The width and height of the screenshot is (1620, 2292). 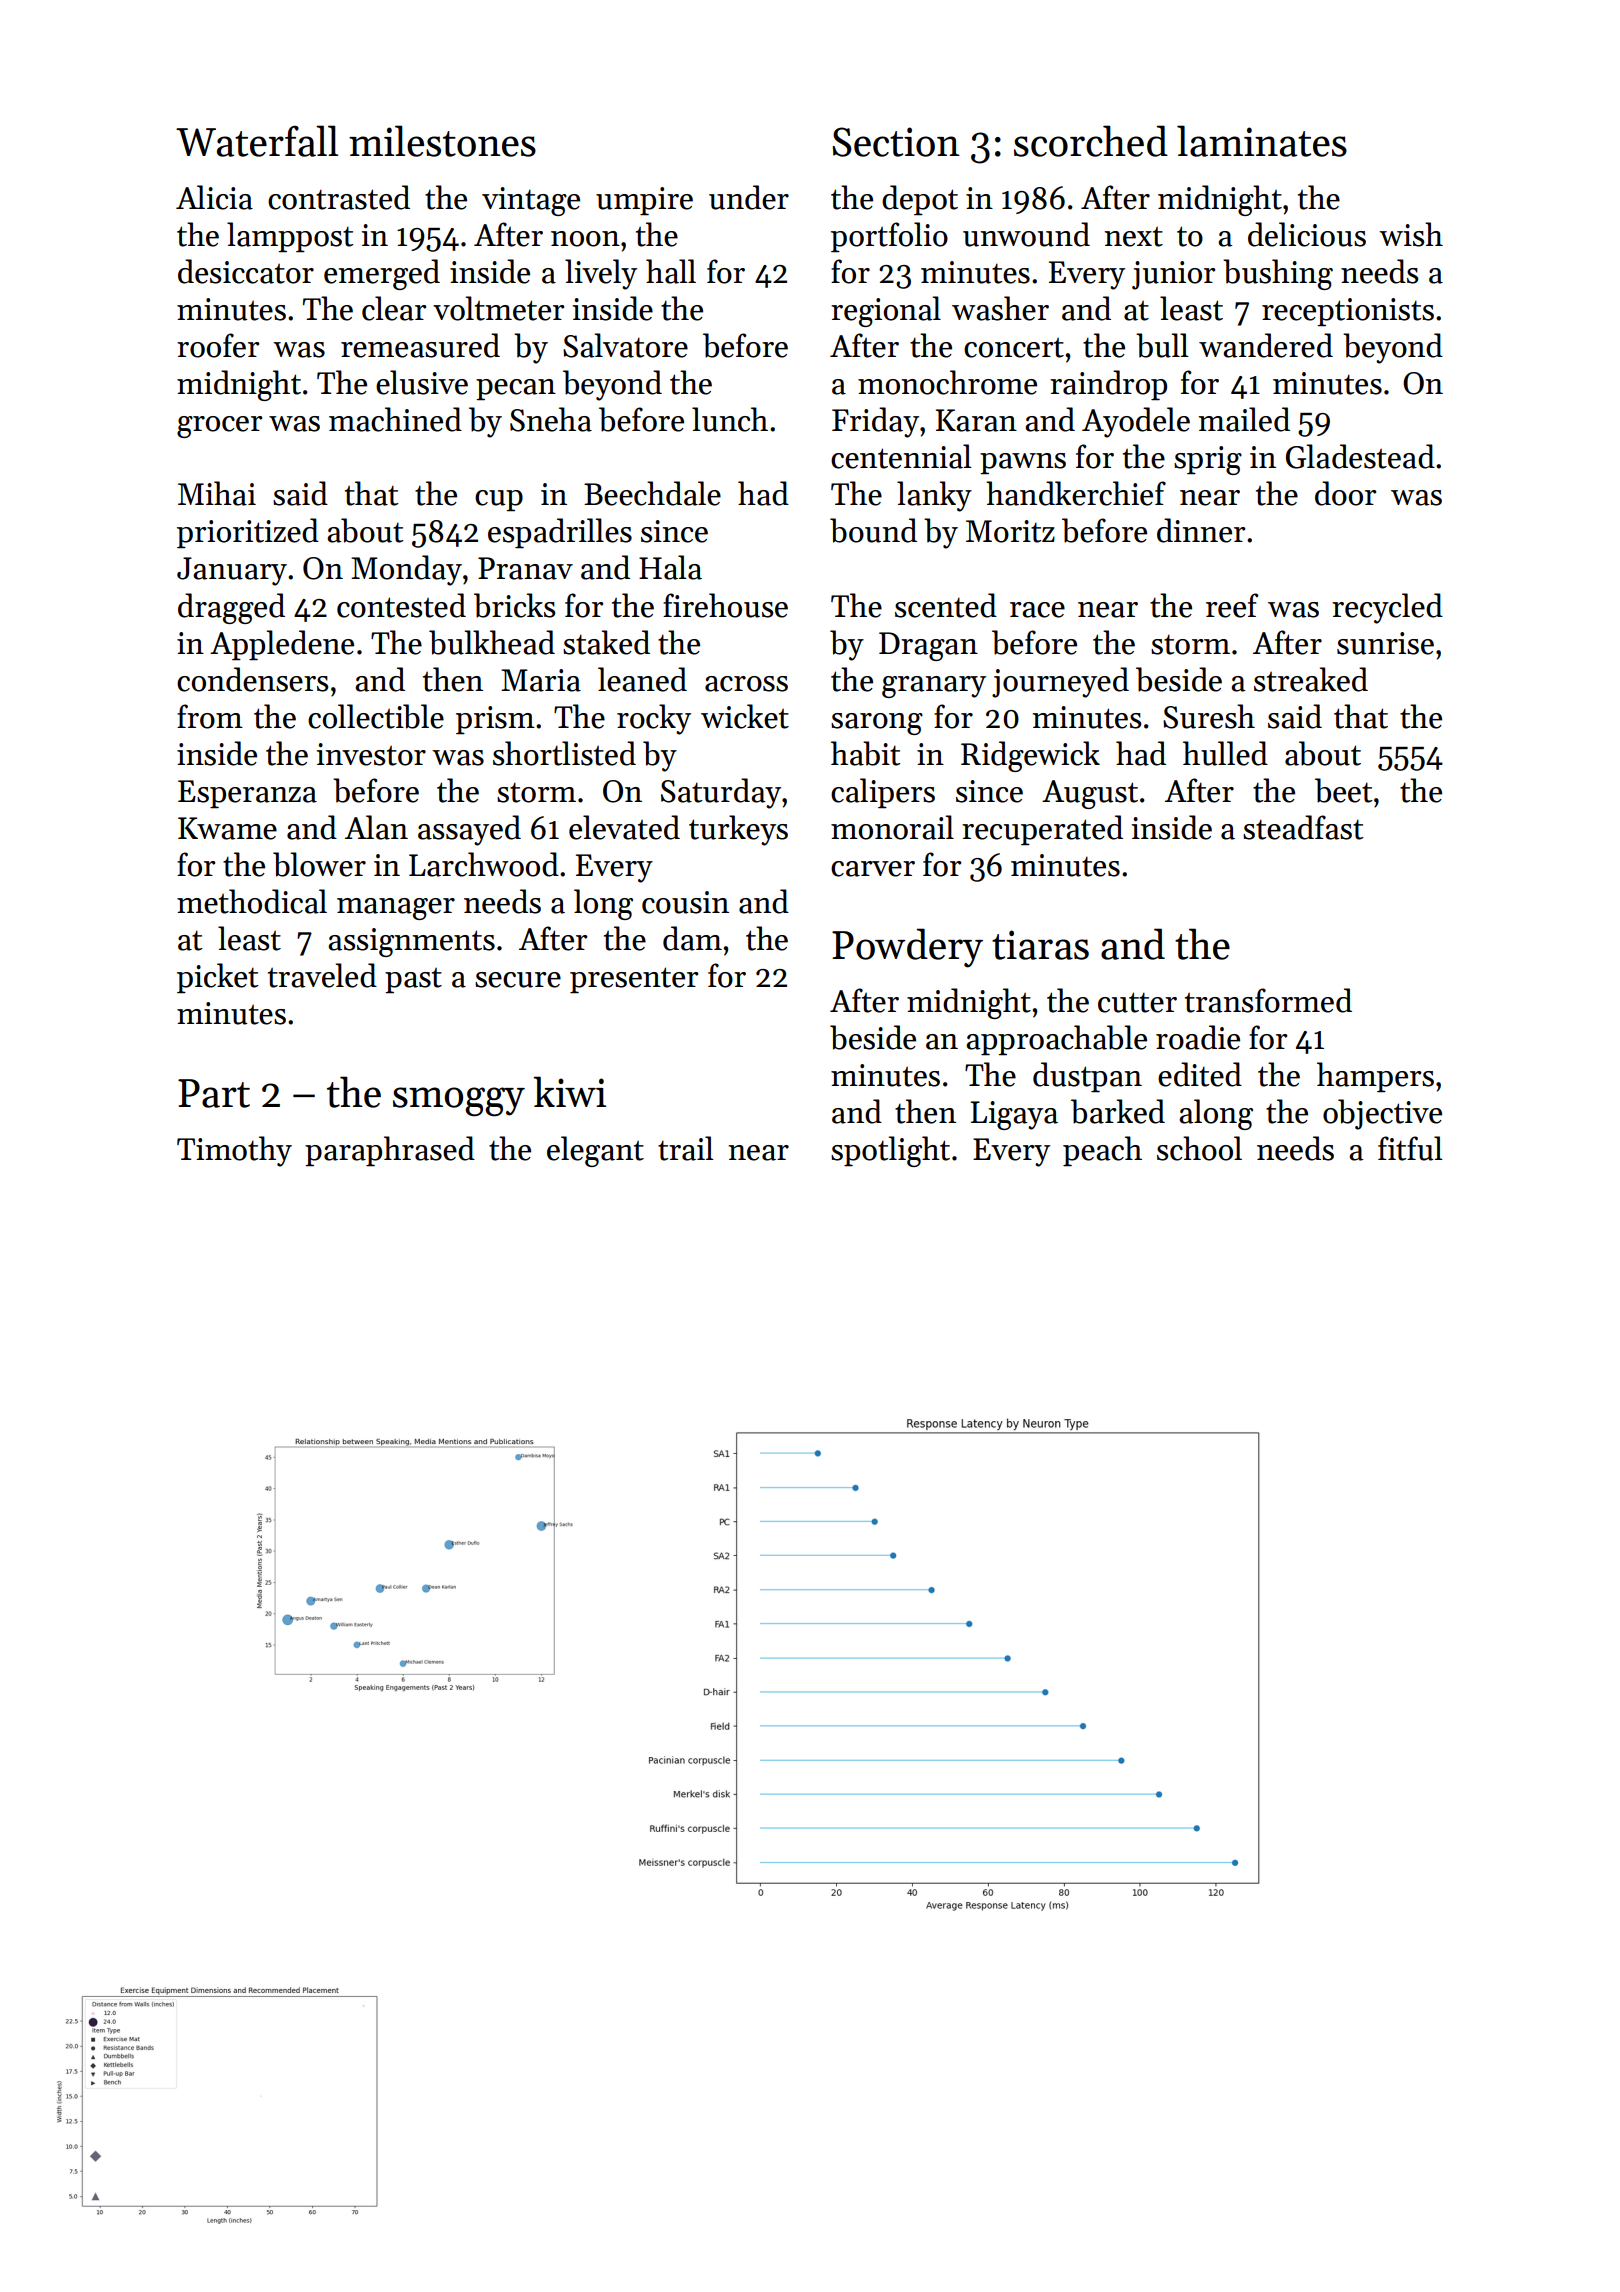 I want to click on centennial, so click(x=901, y=456).
